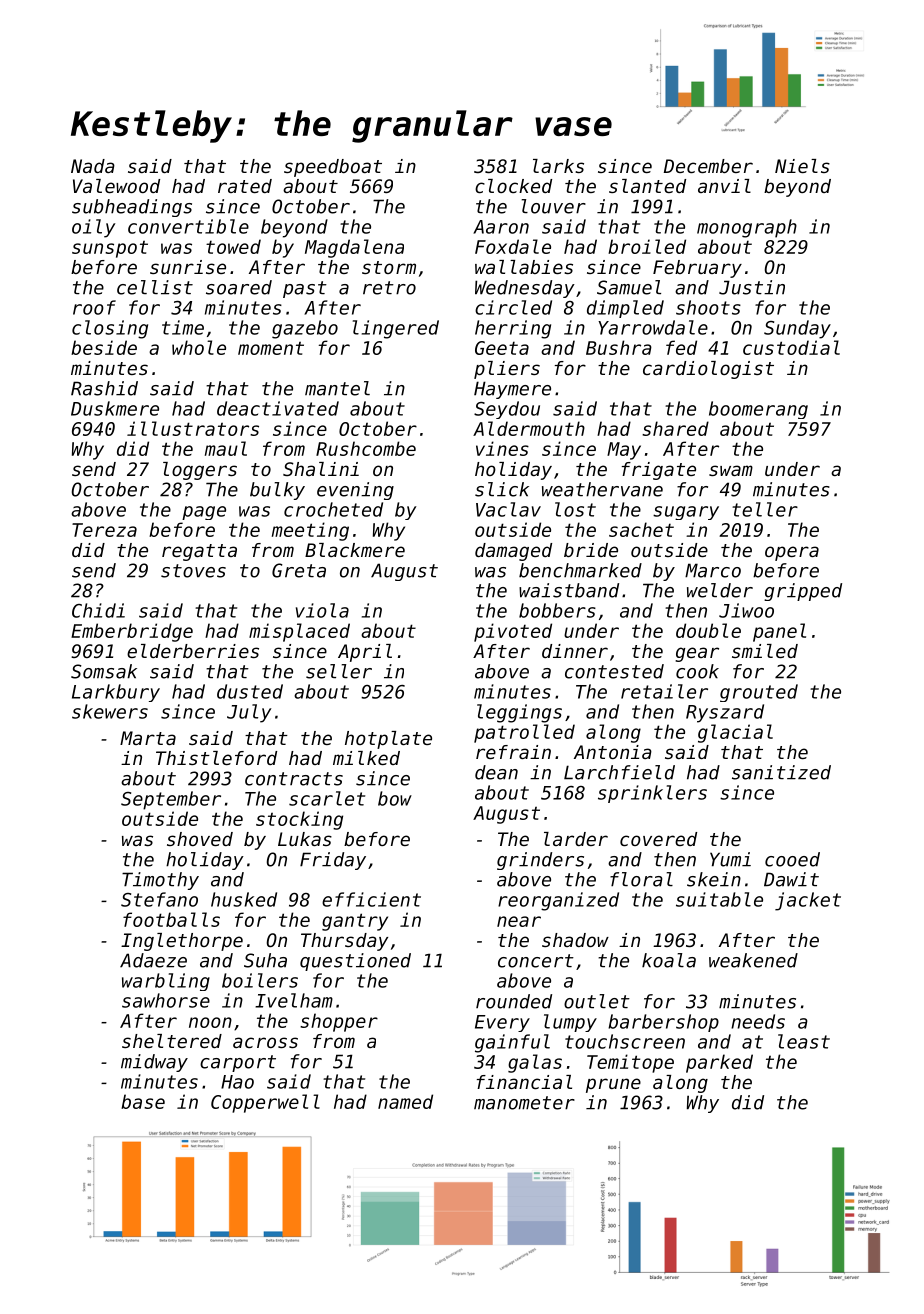 This screenshot has width=924, height=1314. I want to click on pivoted, so click(513, 632).
